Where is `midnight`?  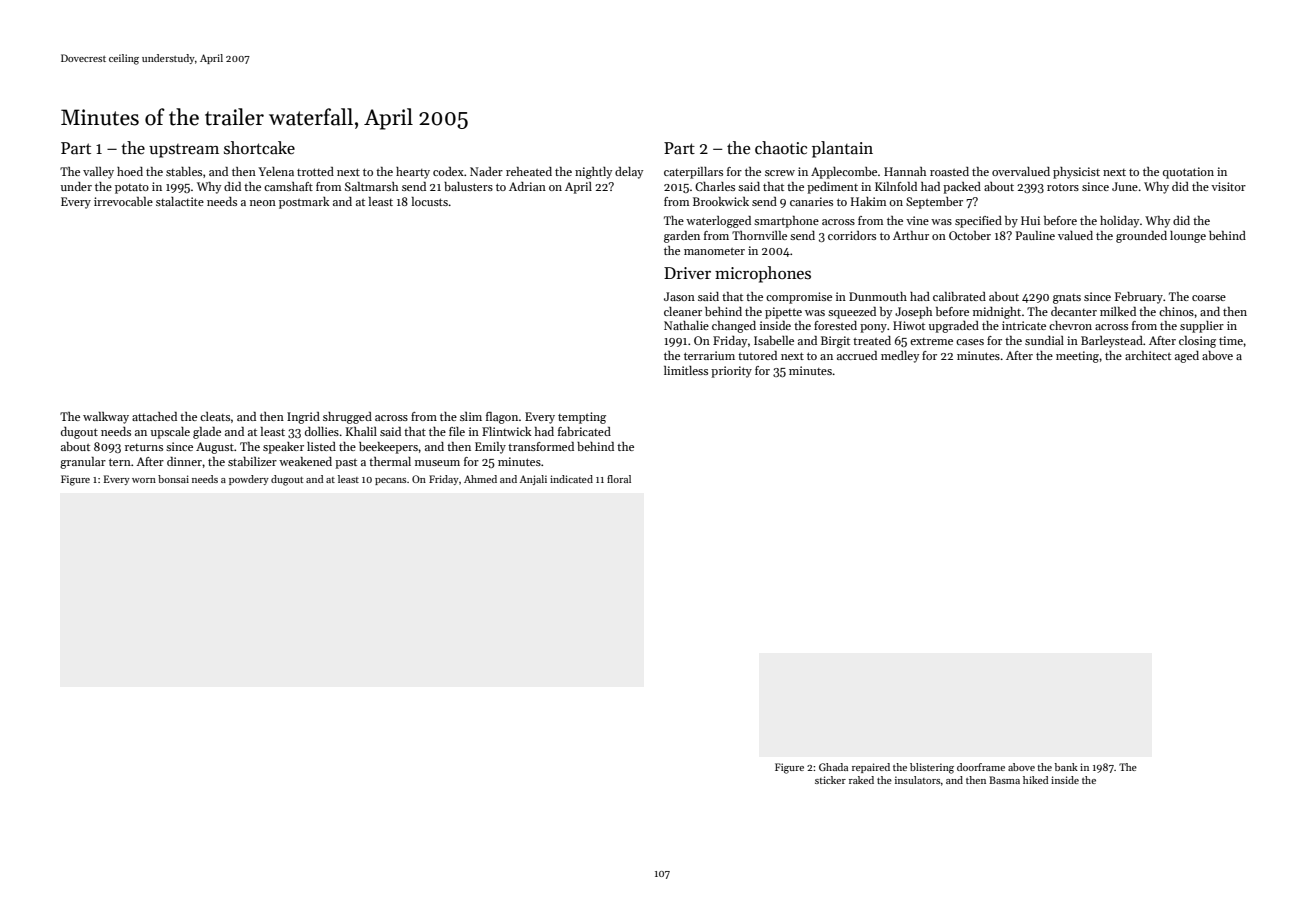 midnight is located at coordinates (997, 313).
